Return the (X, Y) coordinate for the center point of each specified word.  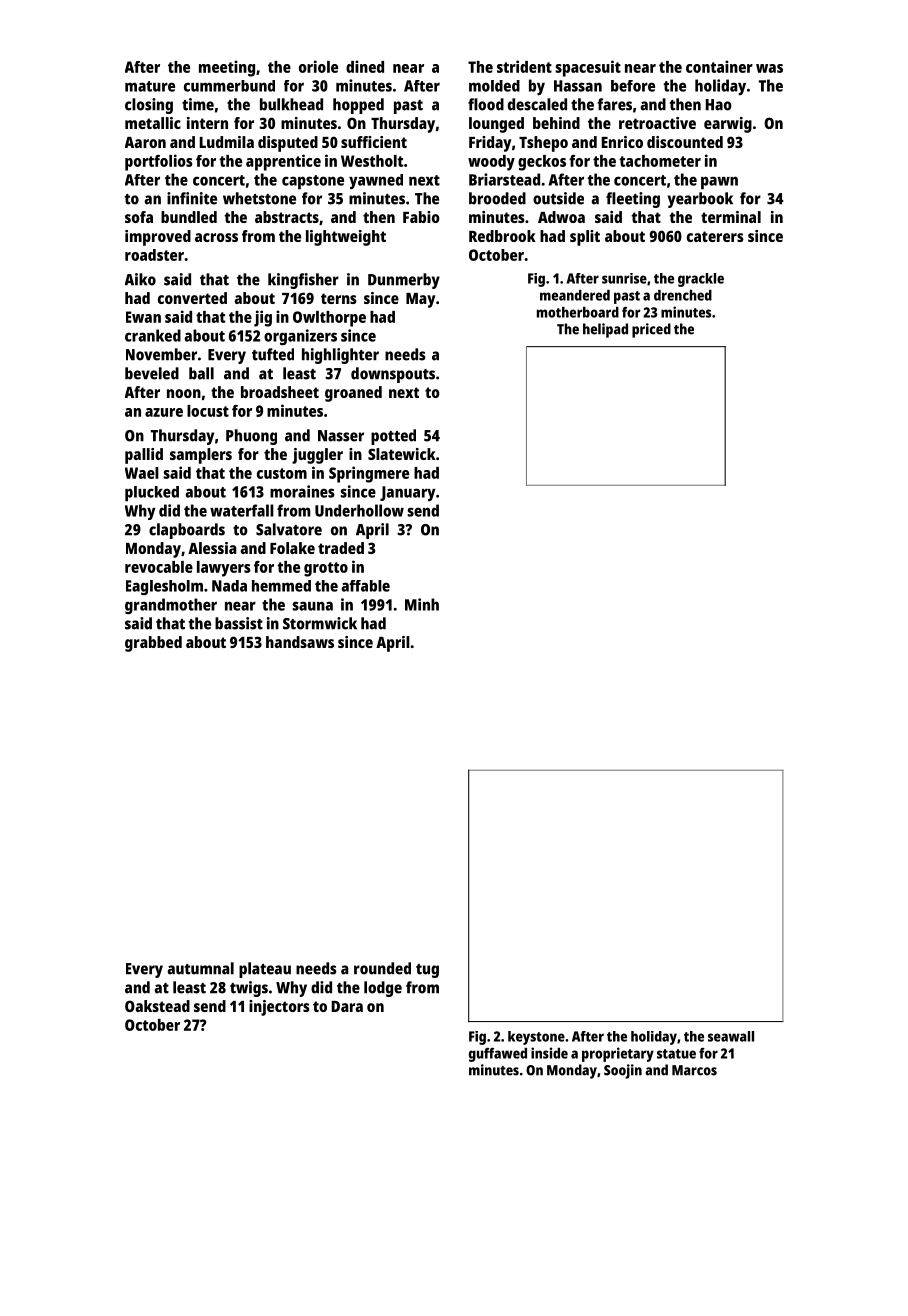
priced (651, 330)
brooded (497, 198)
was (769, 68)
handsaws (300, 642)
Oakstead (157, 1006)
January (408, 493)
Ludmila (226, 142)
